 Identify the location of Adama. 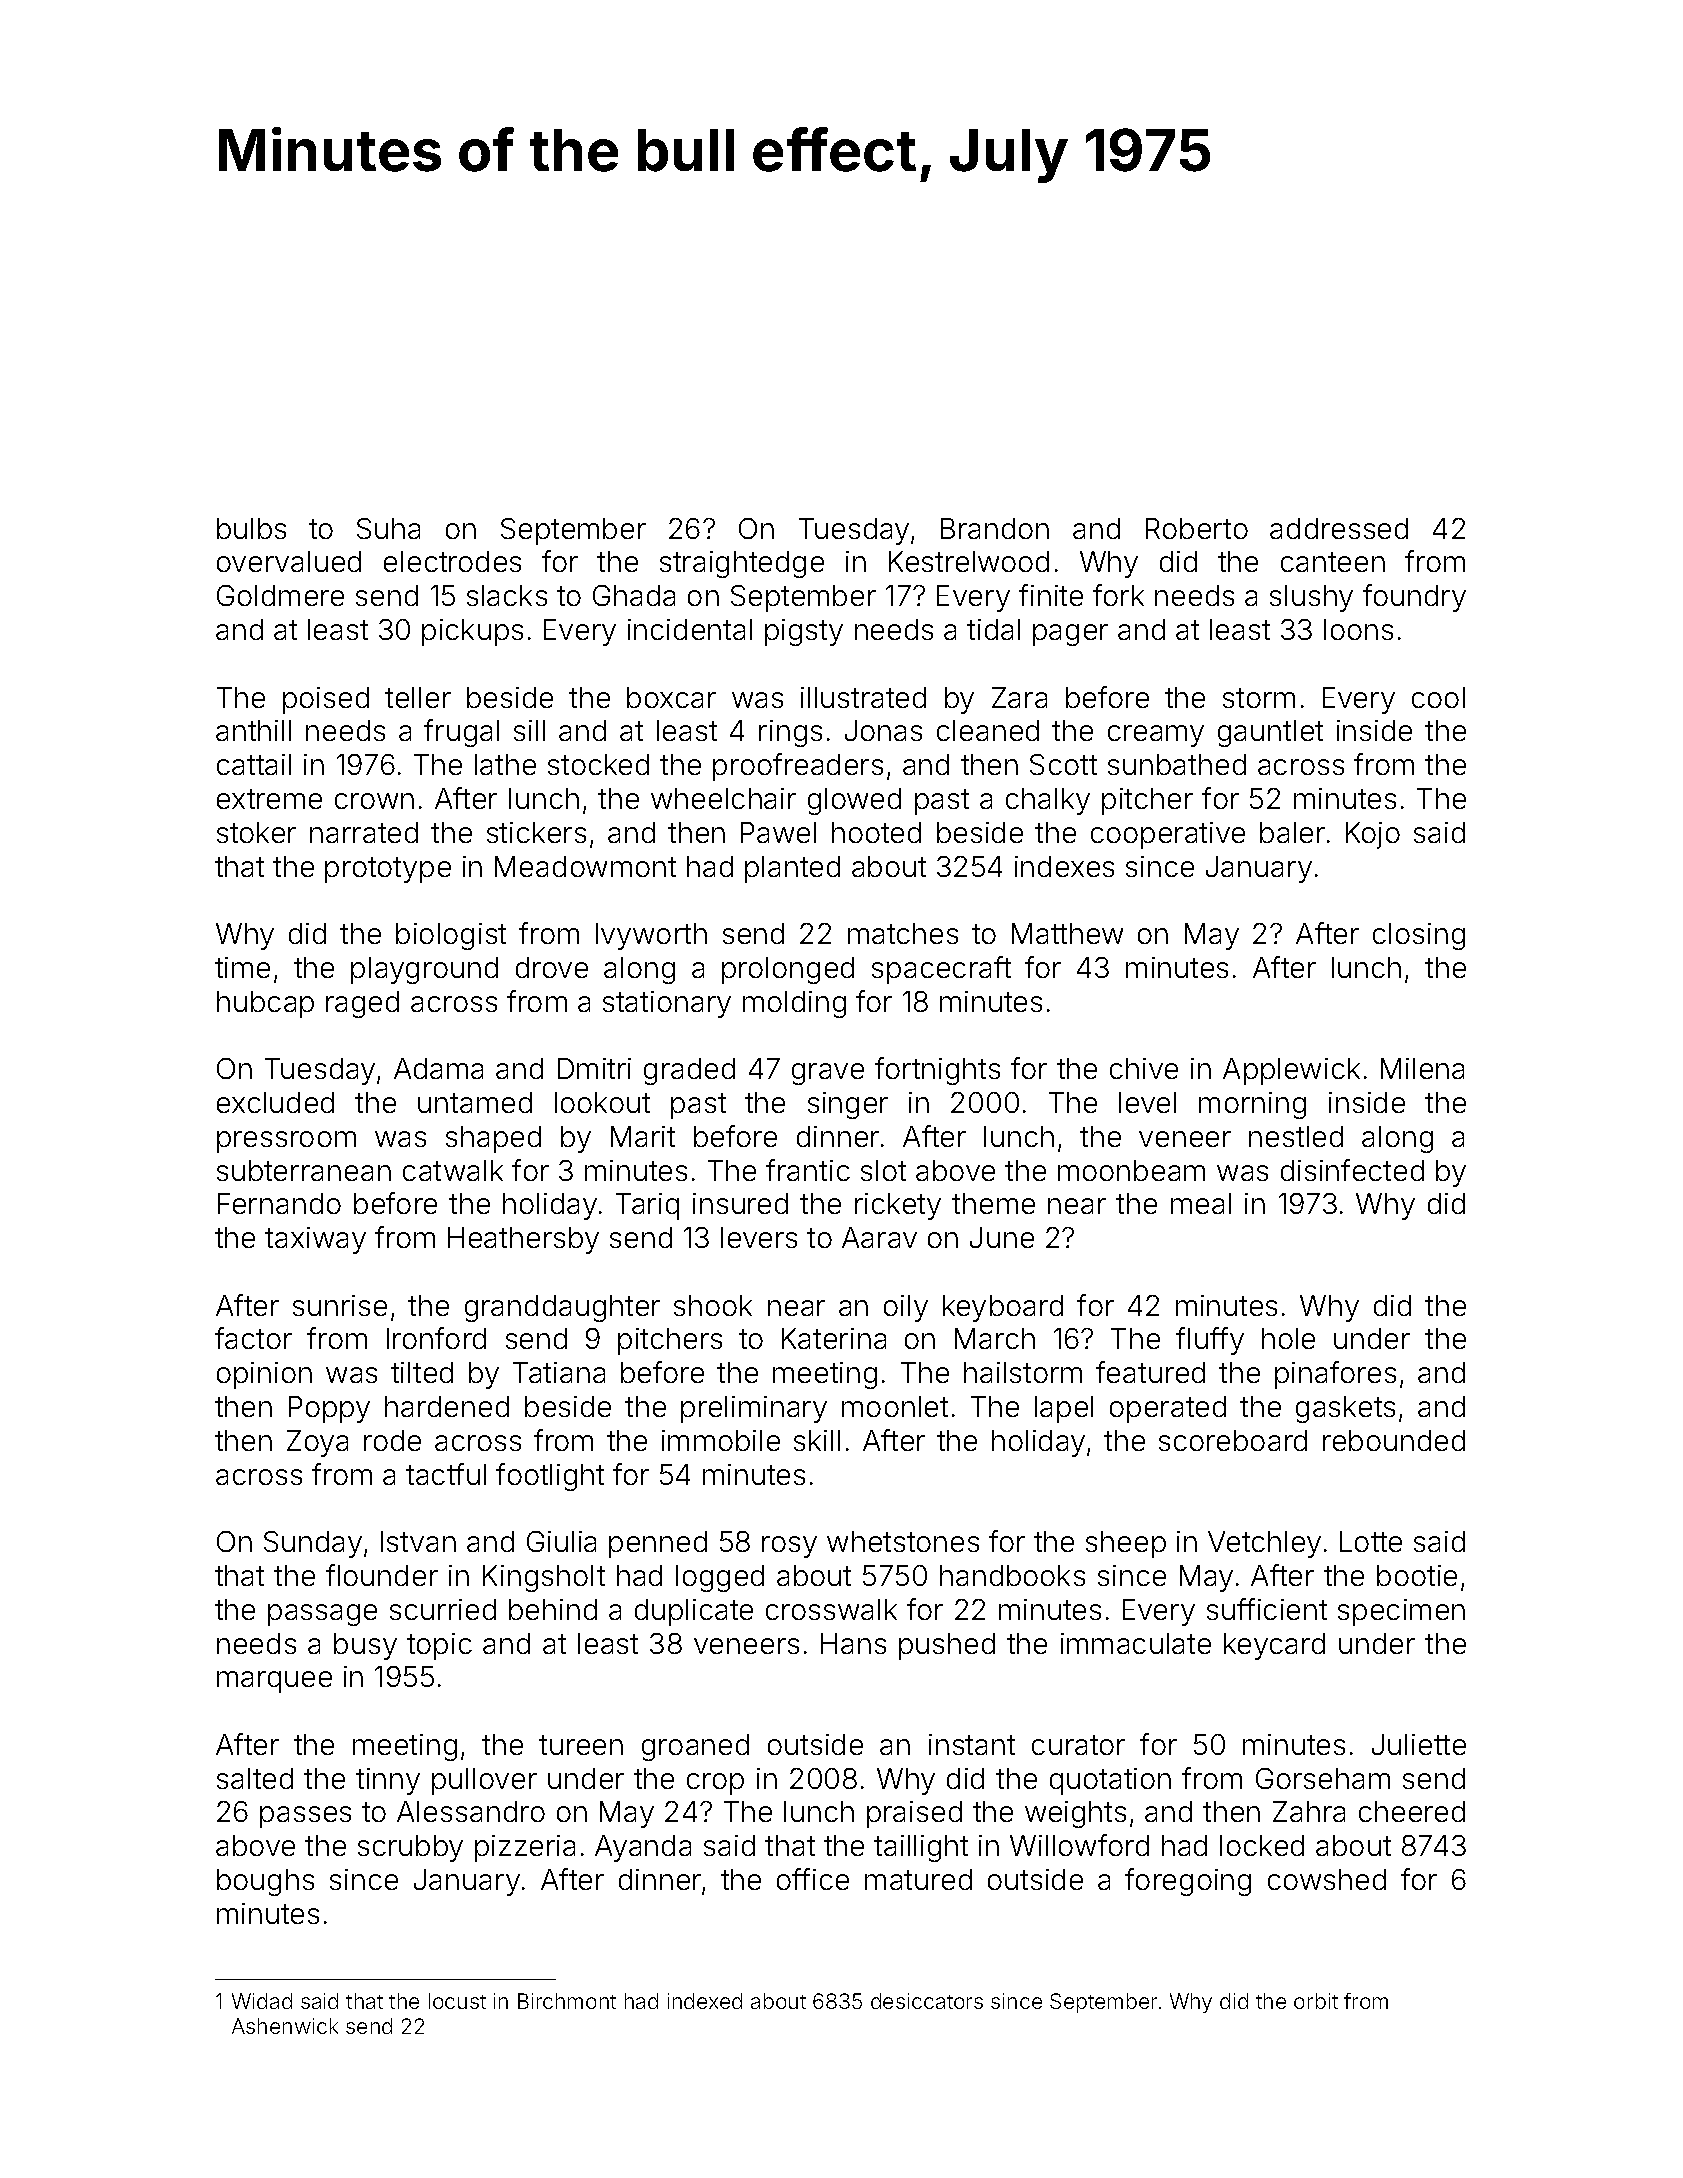
(438, 1068).
